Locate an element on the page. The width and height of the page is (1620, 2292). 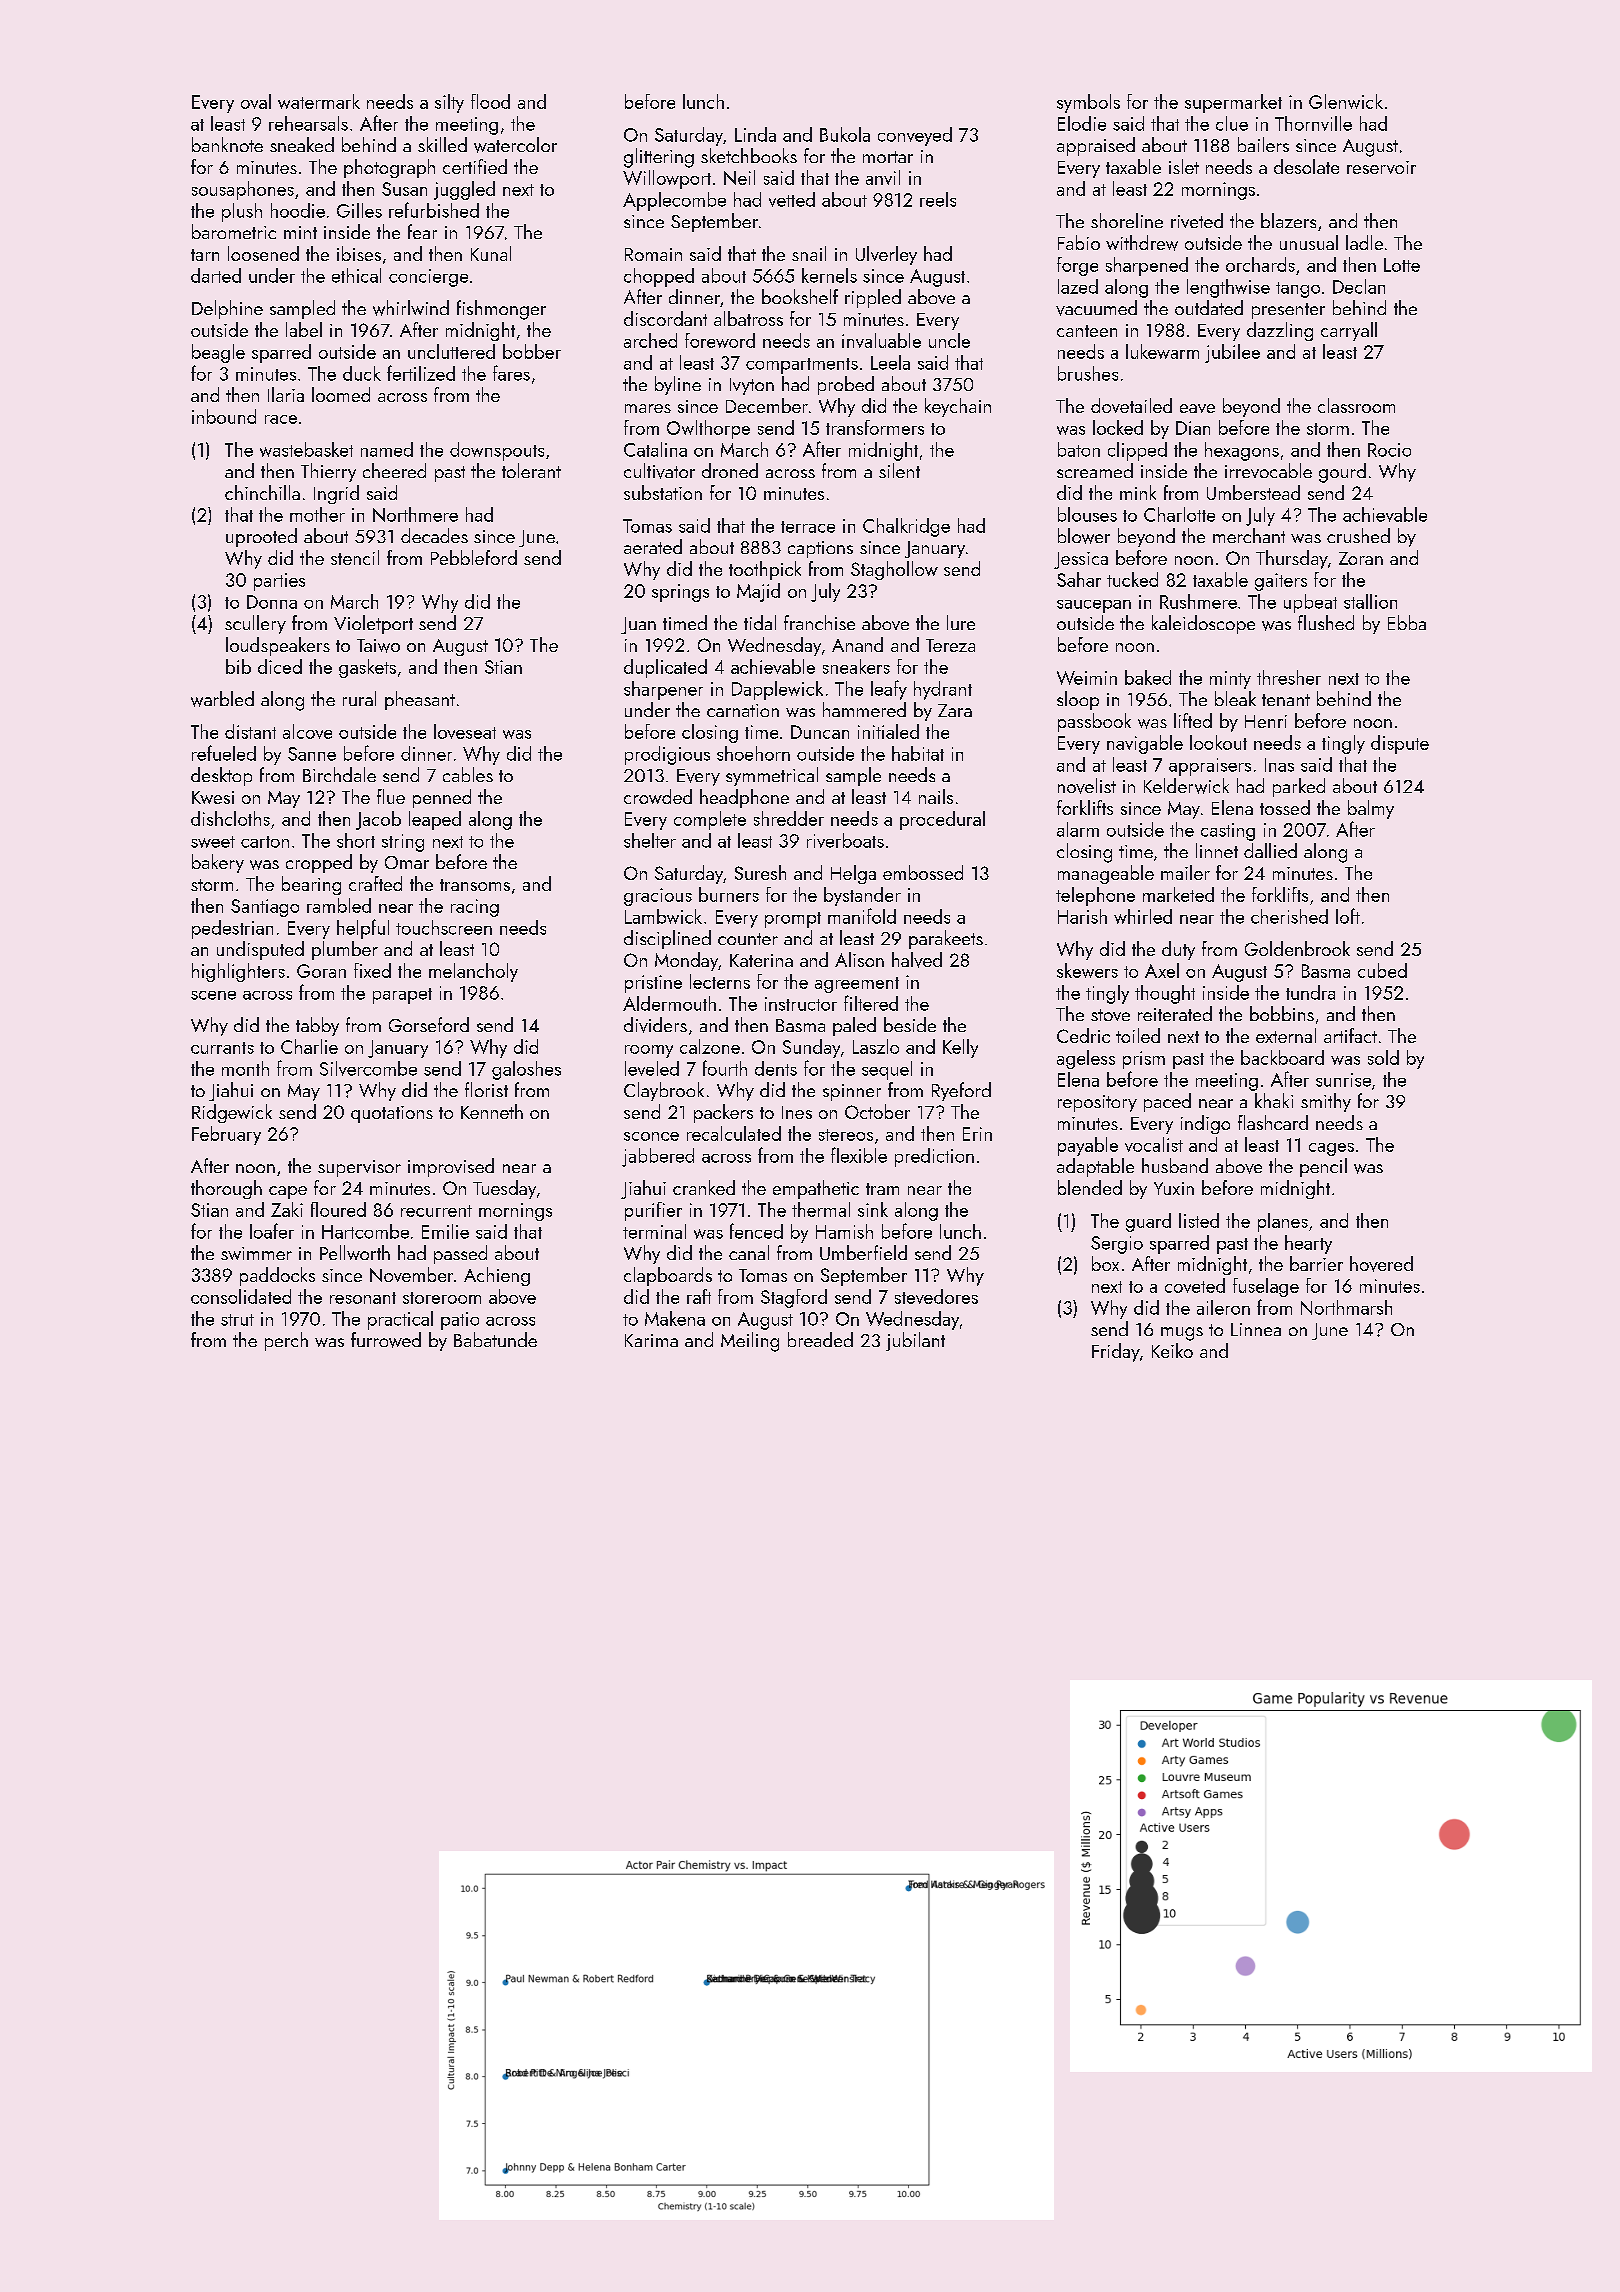
loudspeakers is located at coordinates (278, 646).
